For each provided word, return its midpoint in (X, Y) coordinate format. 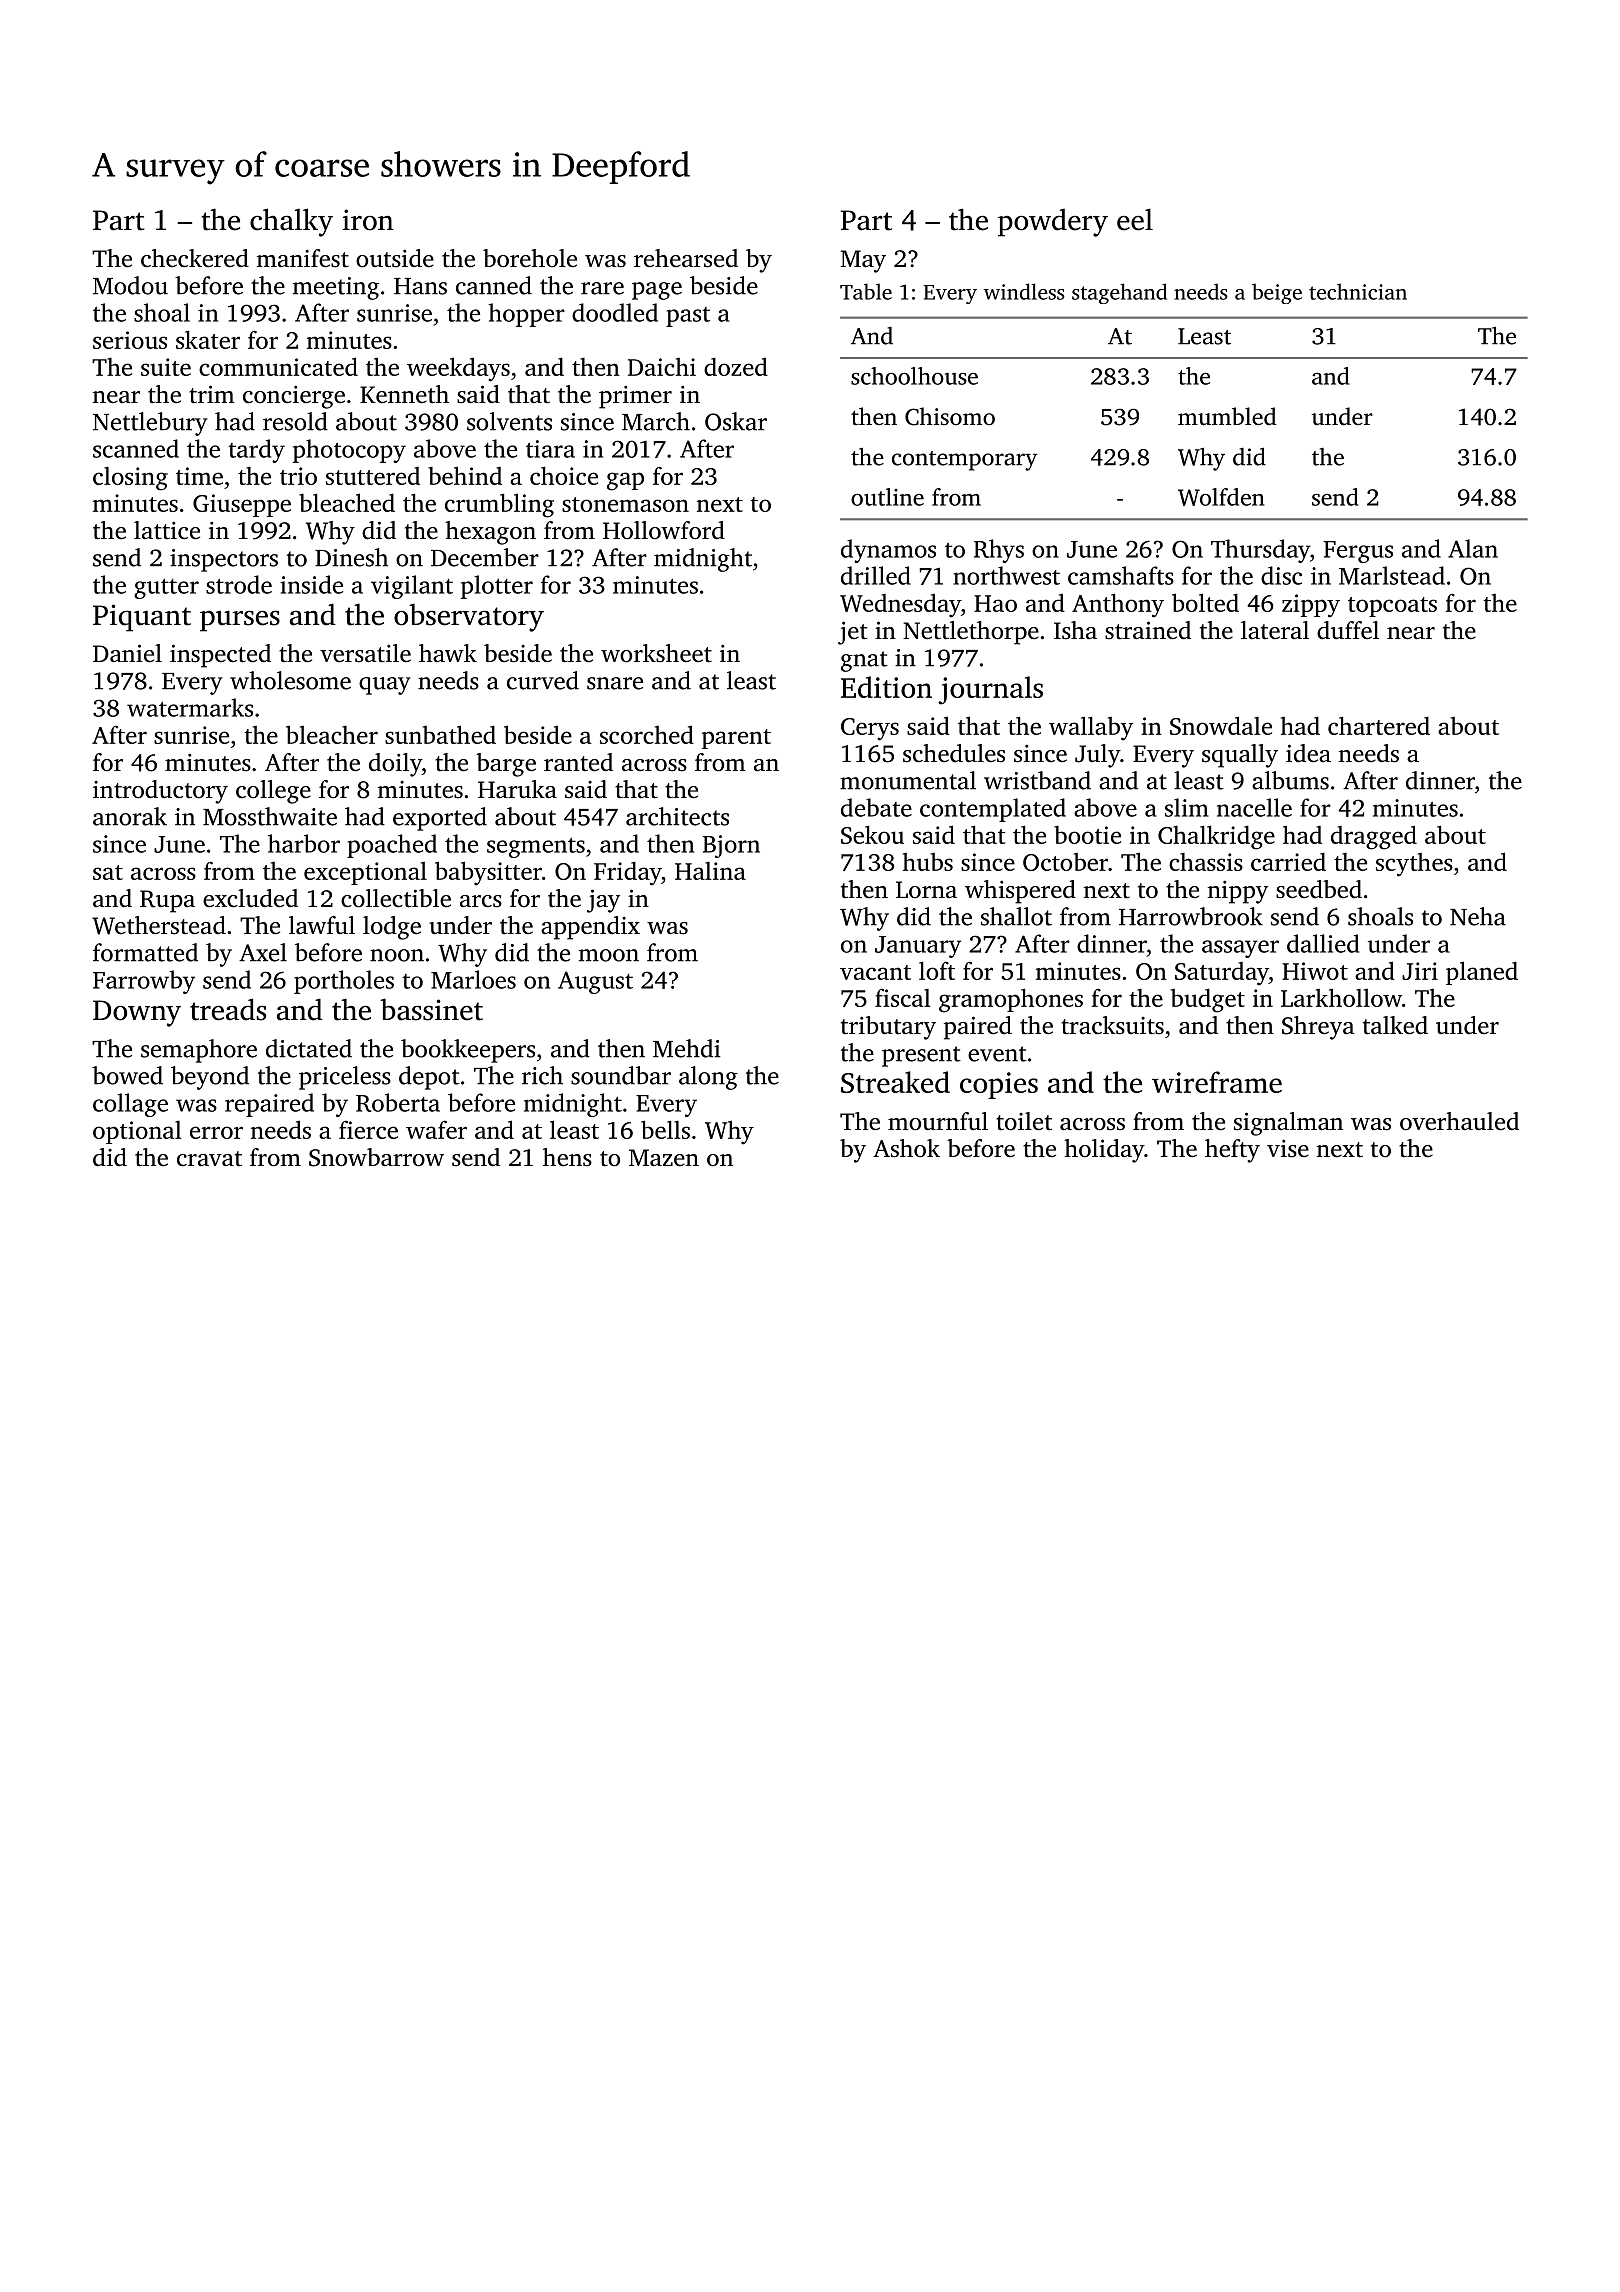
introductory (160, 792)
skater (208, 339)
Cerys (870, 729)
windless (1024, 291)
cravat (209, 1159)
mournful (938, 1121)
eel (1135, 219)
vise (1288, 1148)
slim (1187, 807)
